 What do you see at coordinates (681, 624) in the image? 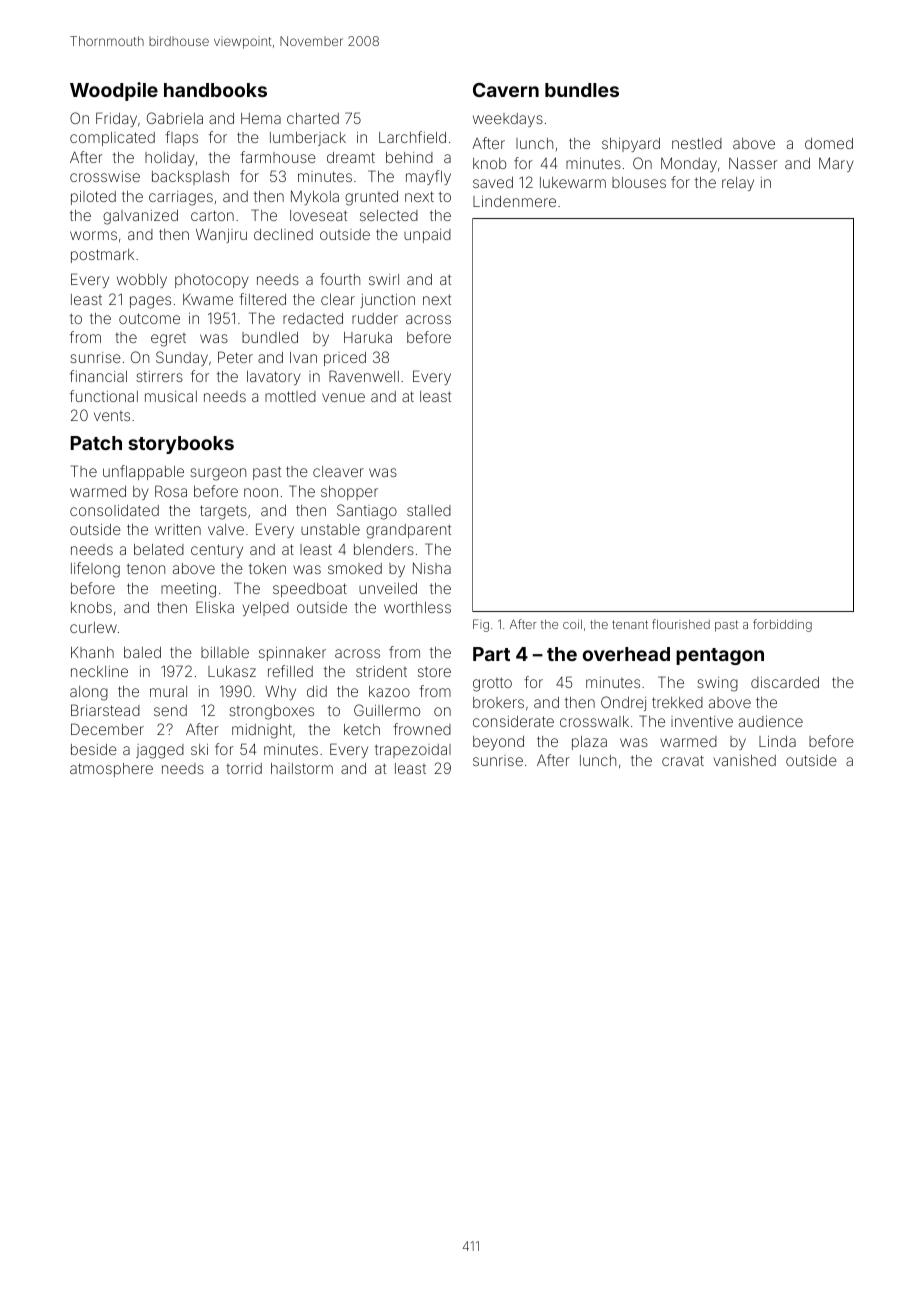
I see `flourished` at bounding box center [681, 624].
